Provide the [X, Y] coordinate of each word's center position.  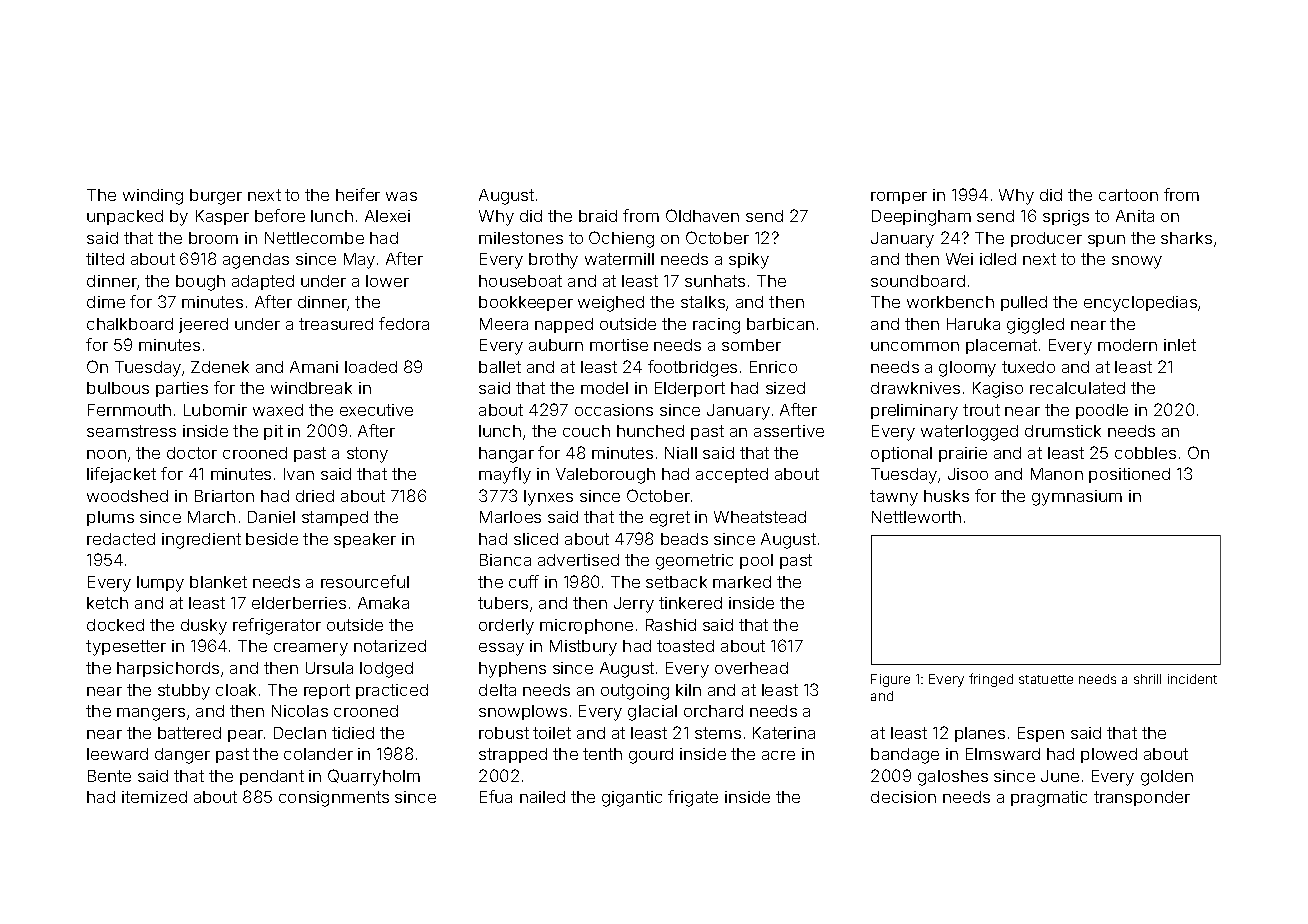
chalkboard [130, 324]
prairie [963, 454]
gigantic [632, 799]
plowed [1109, 755]
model [604, 388]
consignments [334, 799]
